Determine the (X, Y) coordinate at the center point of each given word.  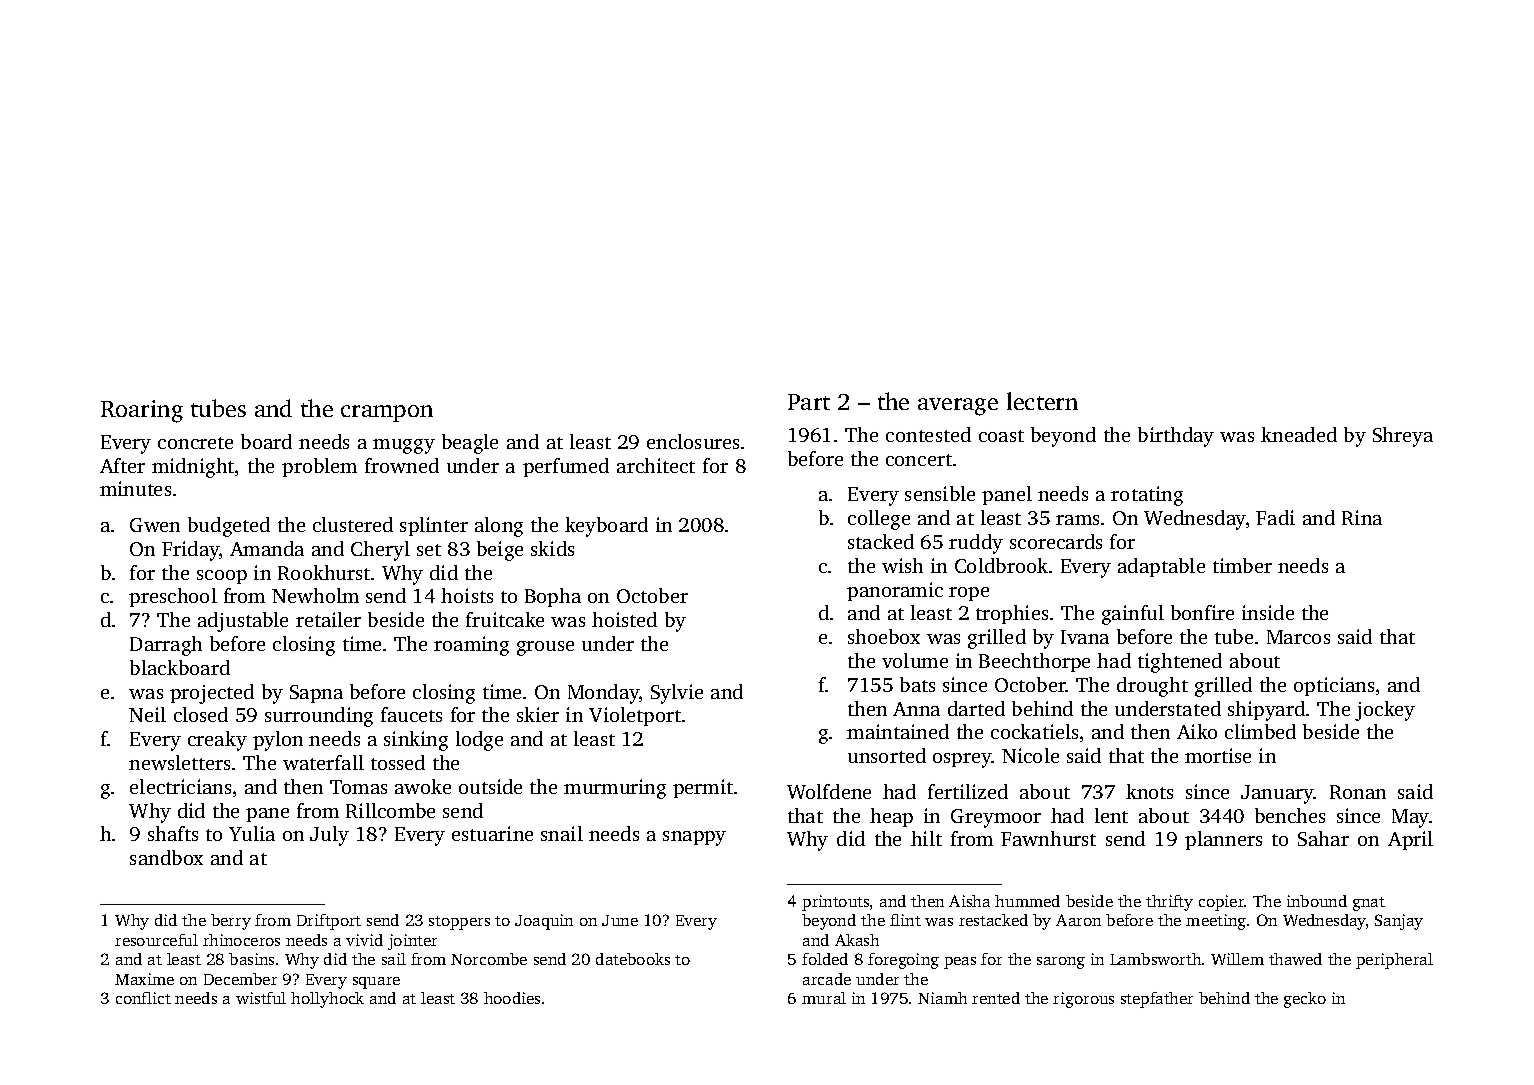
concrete (195, 443)
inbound (1317, 901)
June (620, 920)
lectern (1042, 401)
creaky (217, 741)
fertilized (968, 791)
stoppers (459, 923)
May (1410, 818)
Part (809, 402)
